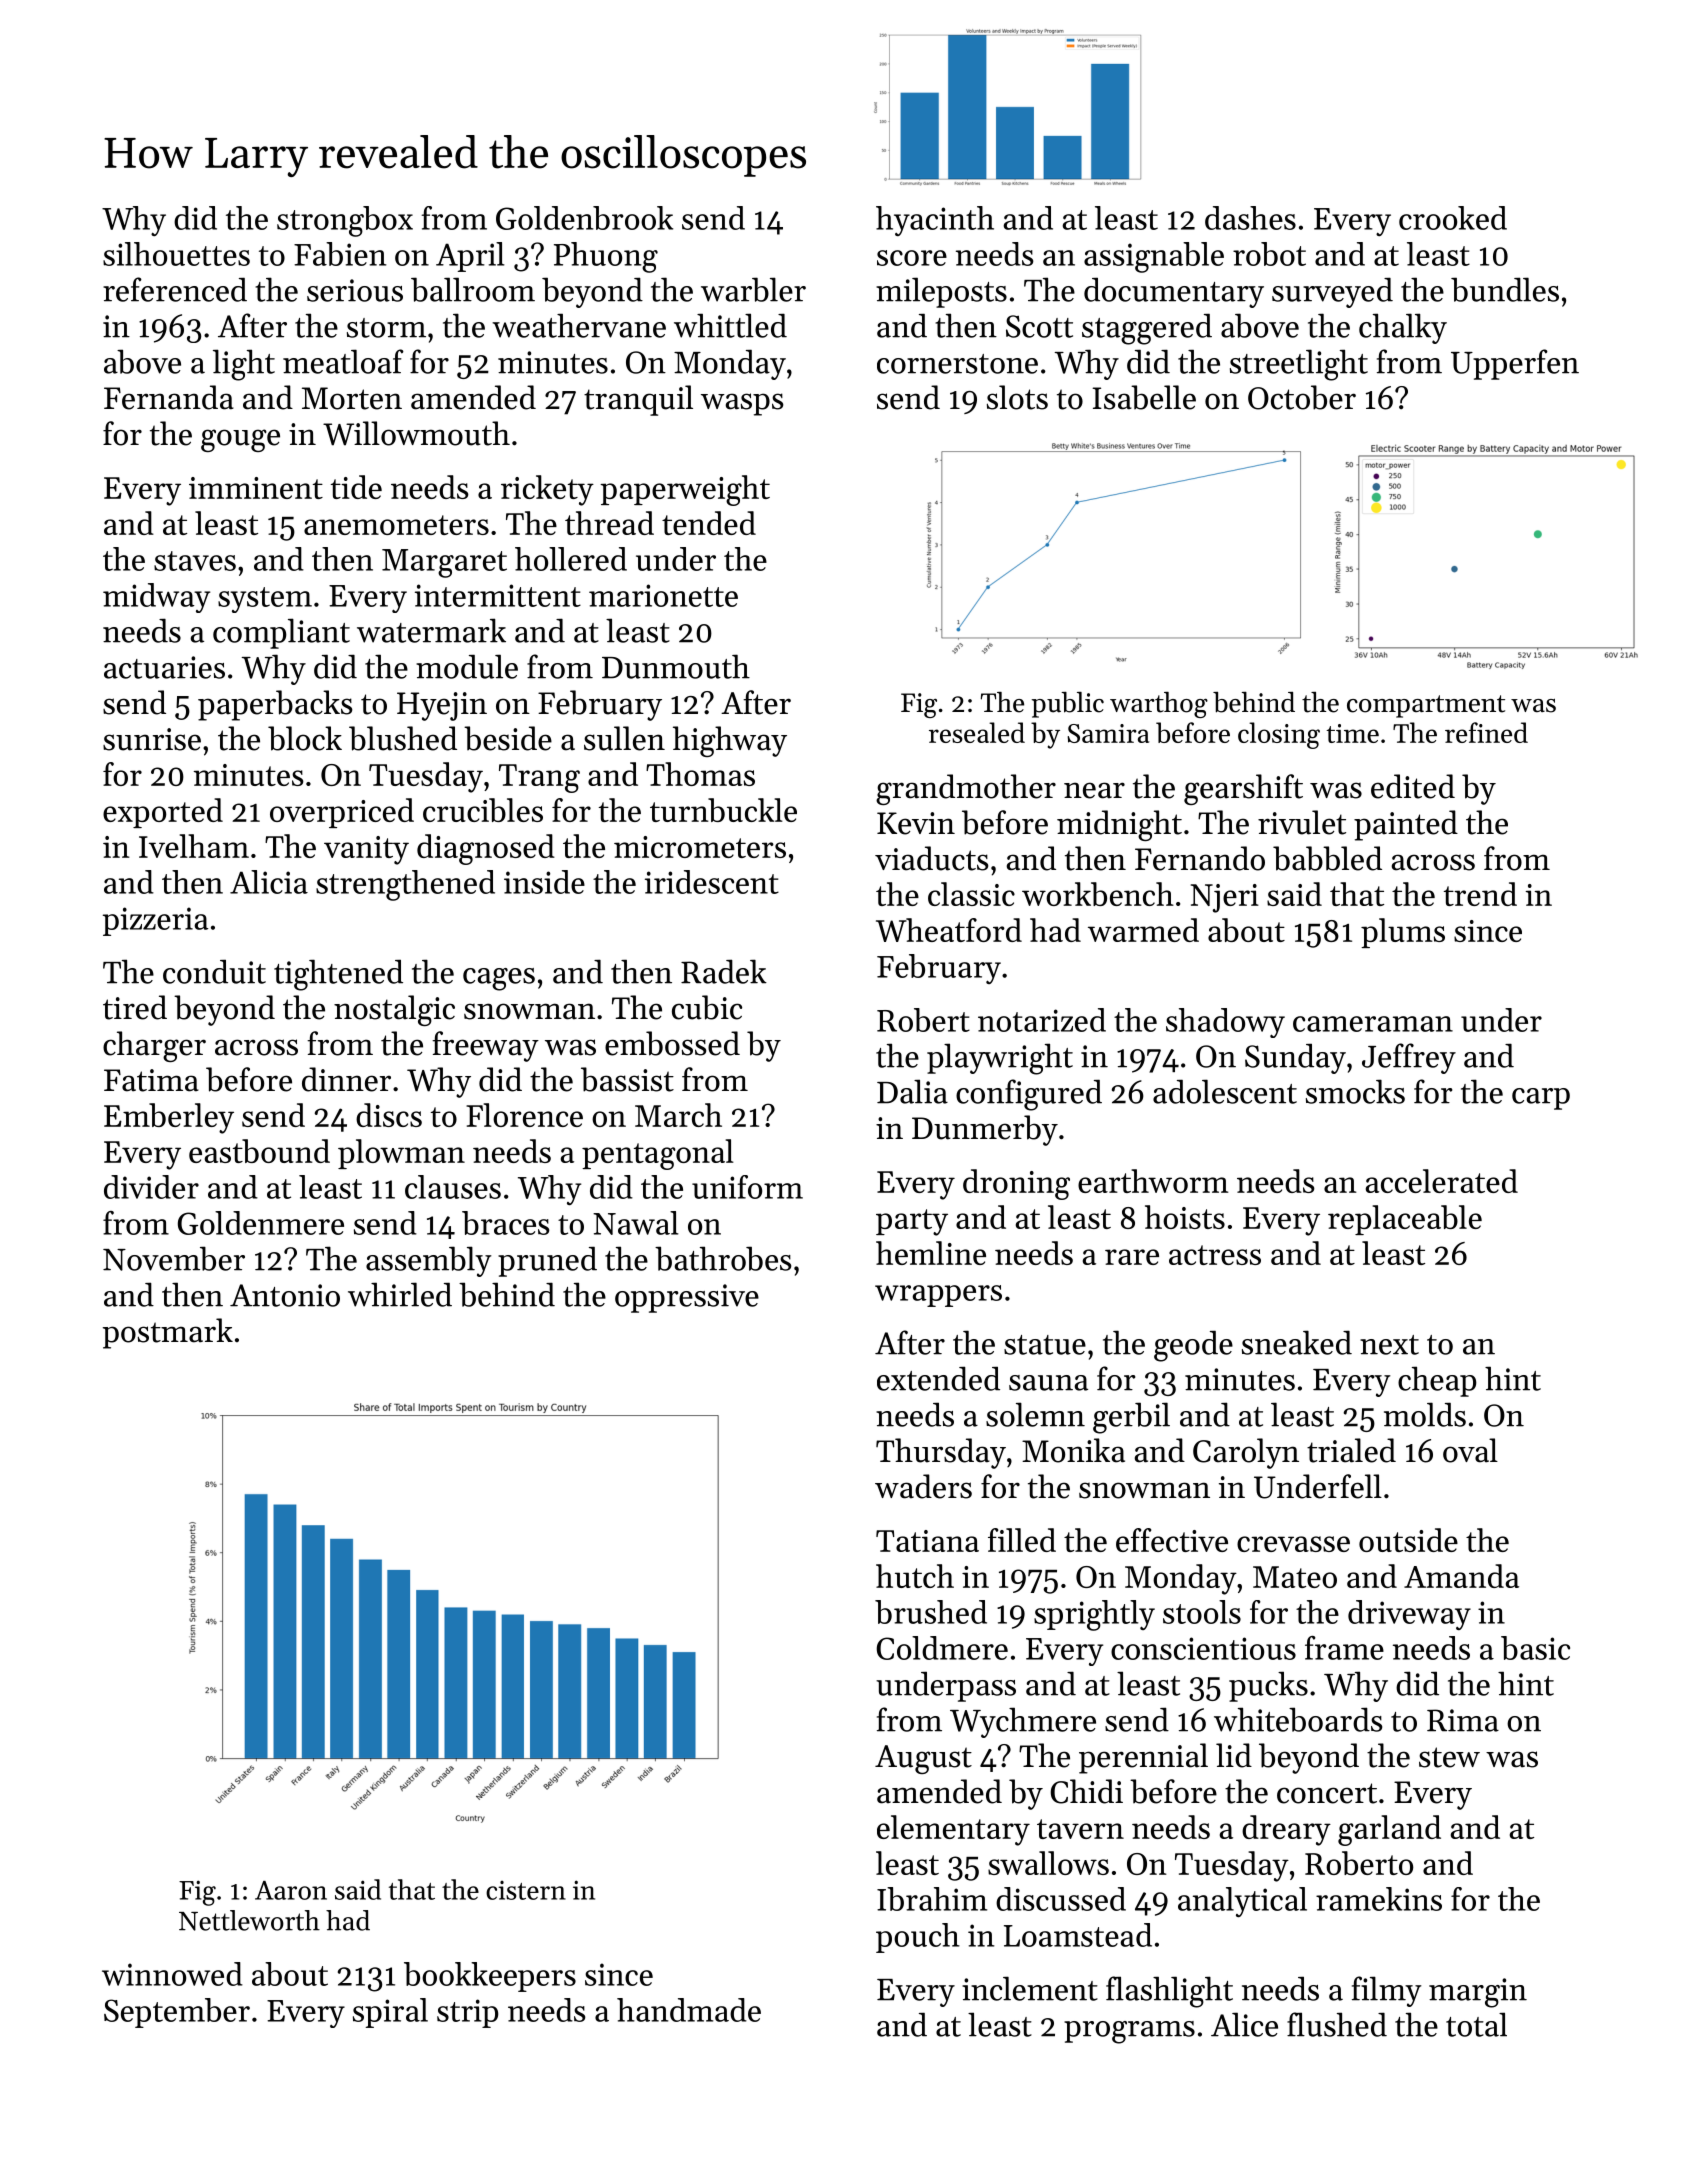 Image resolution: width=1683 pixels, height=2178 pixels. I want to click on compartment, so click(1426, 706).
